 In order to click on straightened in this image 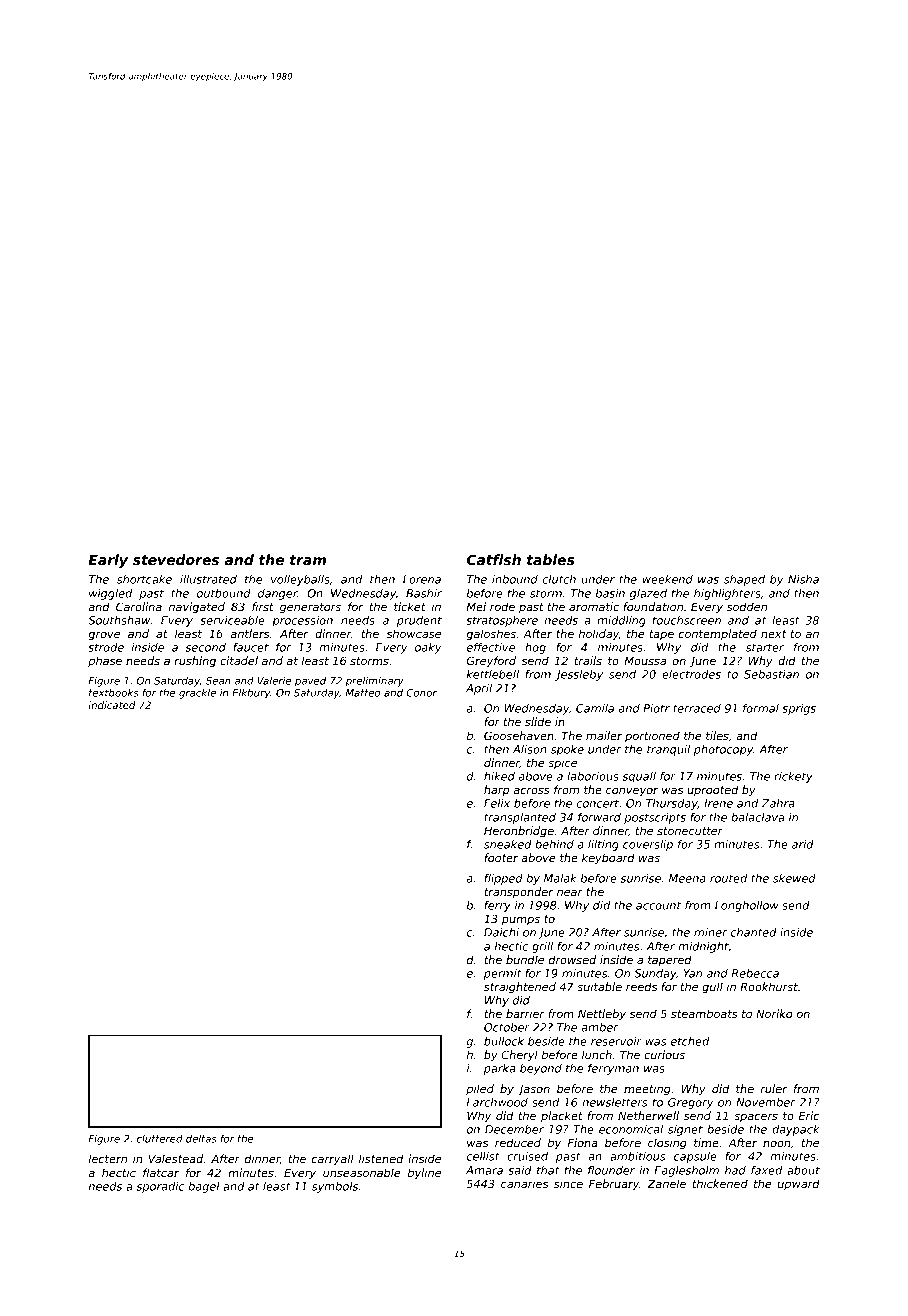, I will do `click(520, 988)`.
